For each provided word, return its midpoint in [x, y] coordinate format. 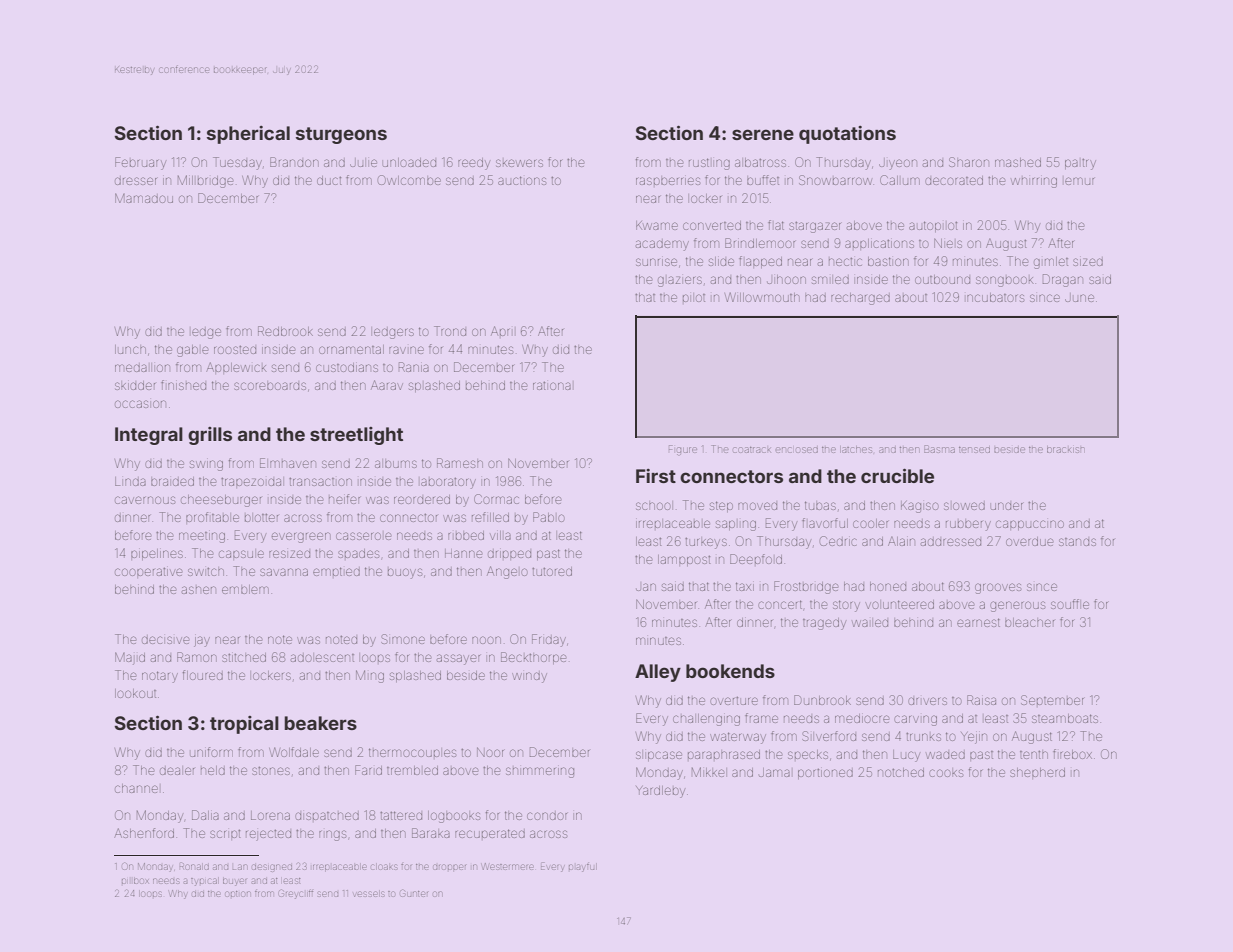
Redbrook [285, 331]
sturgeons [341, 135]
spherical [248, 135]
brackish [1065, 449]
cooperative [148, 572]
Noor [490, 752]
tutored [552, 571]
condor [547, 815]
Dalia [205, 815]
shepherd [1037, 772]
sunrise [656, 262]
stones [271, 771]
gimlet [1051, 263]
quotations [847, 135]
